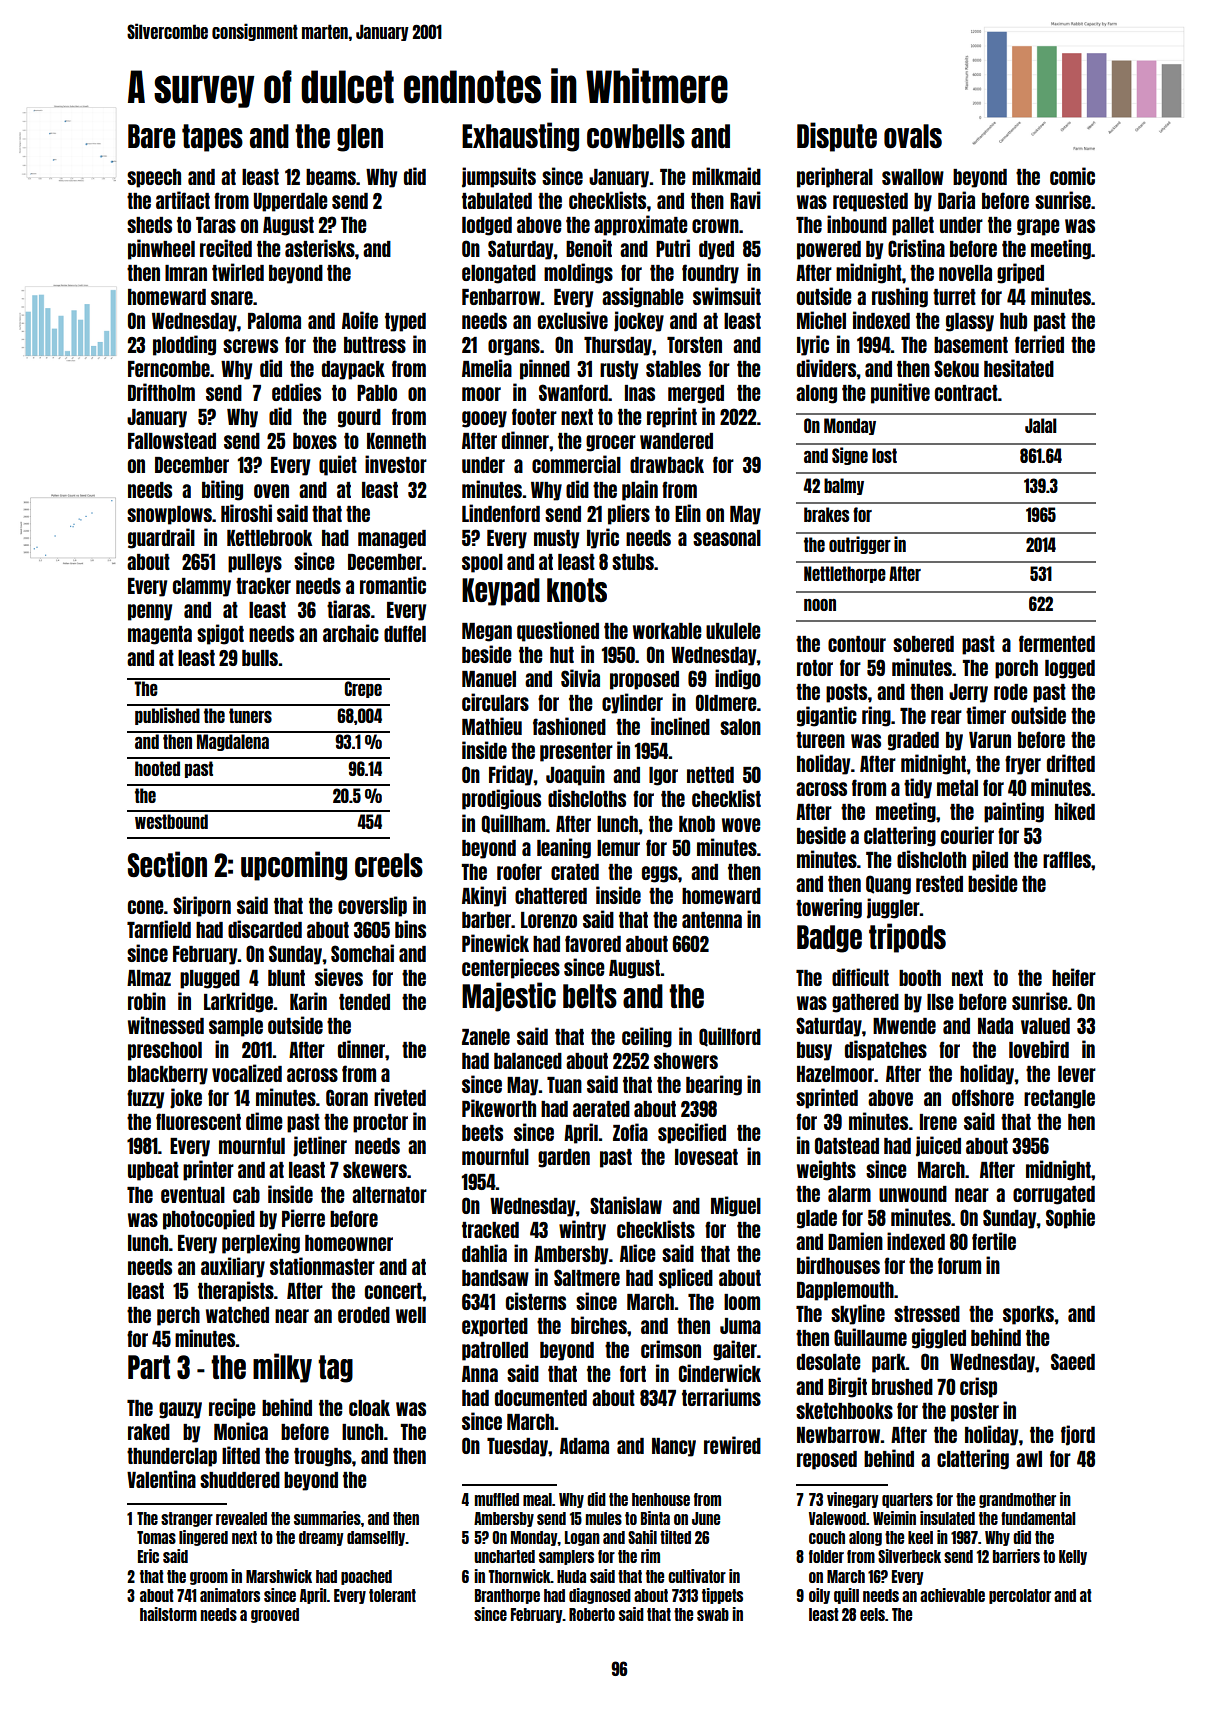 Image resolution: width=1223 pixels, height=1730 pixels. Describe the element at coordinates (520, 137) in the screenshot. I see `Exhausting` at that location.
